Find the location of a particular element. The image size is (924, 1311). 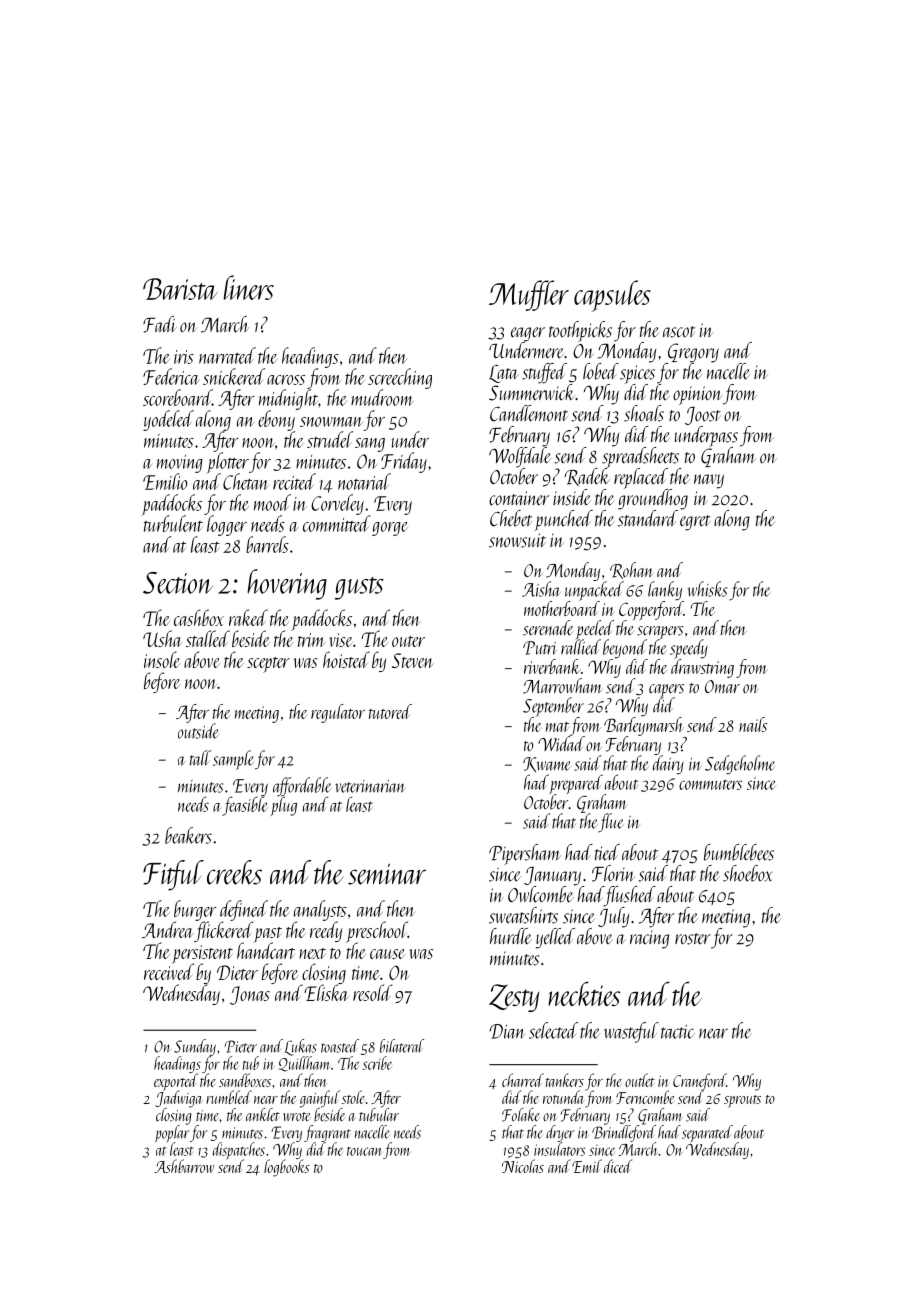

vise is located at coordinates (341, 640).
